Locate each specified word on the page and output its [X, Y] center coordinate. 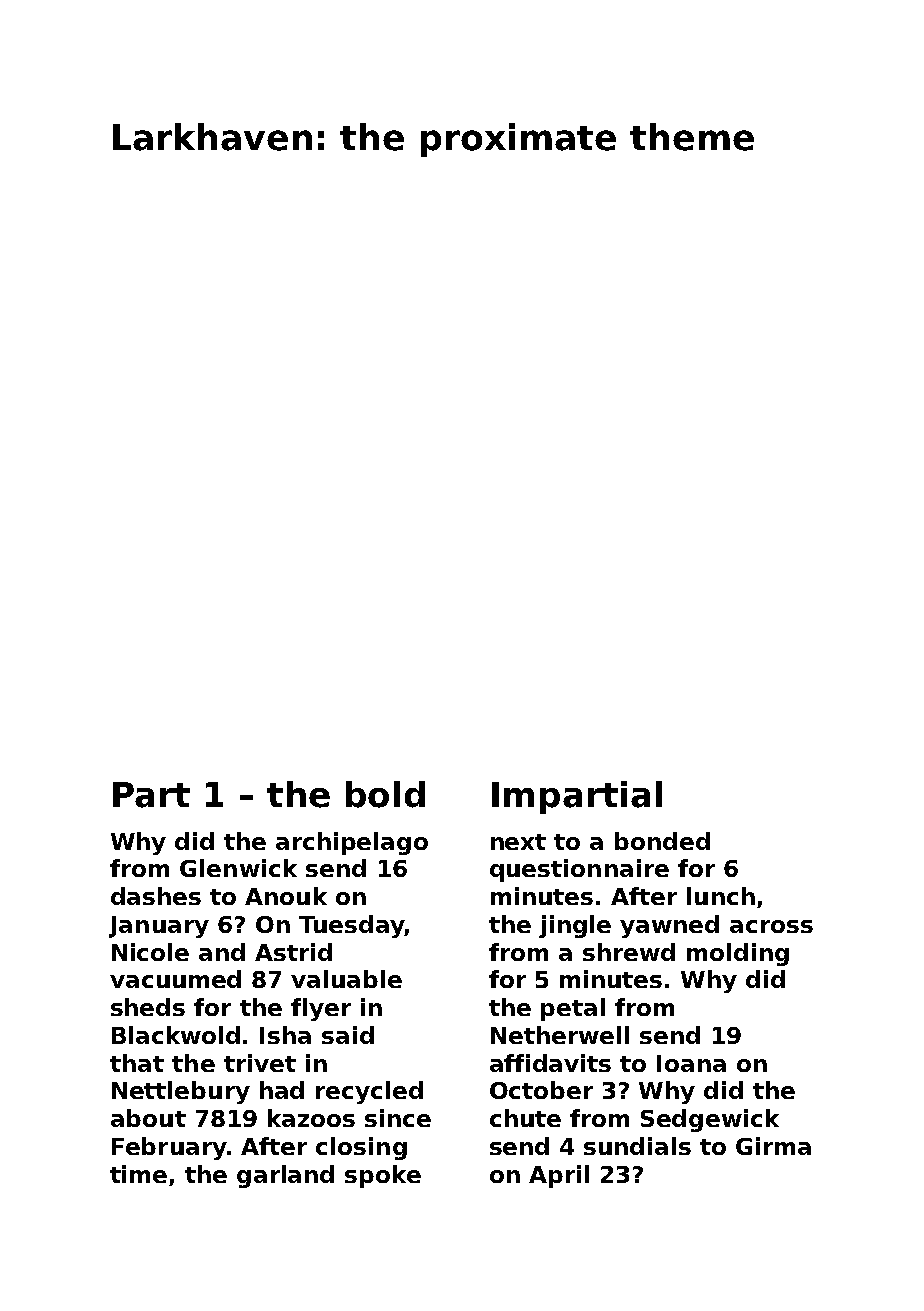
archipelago [352, 843]
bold [385, 794]
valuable [346, 979]
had [282, 1090]
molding [738, 954]
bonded [662, 841]
